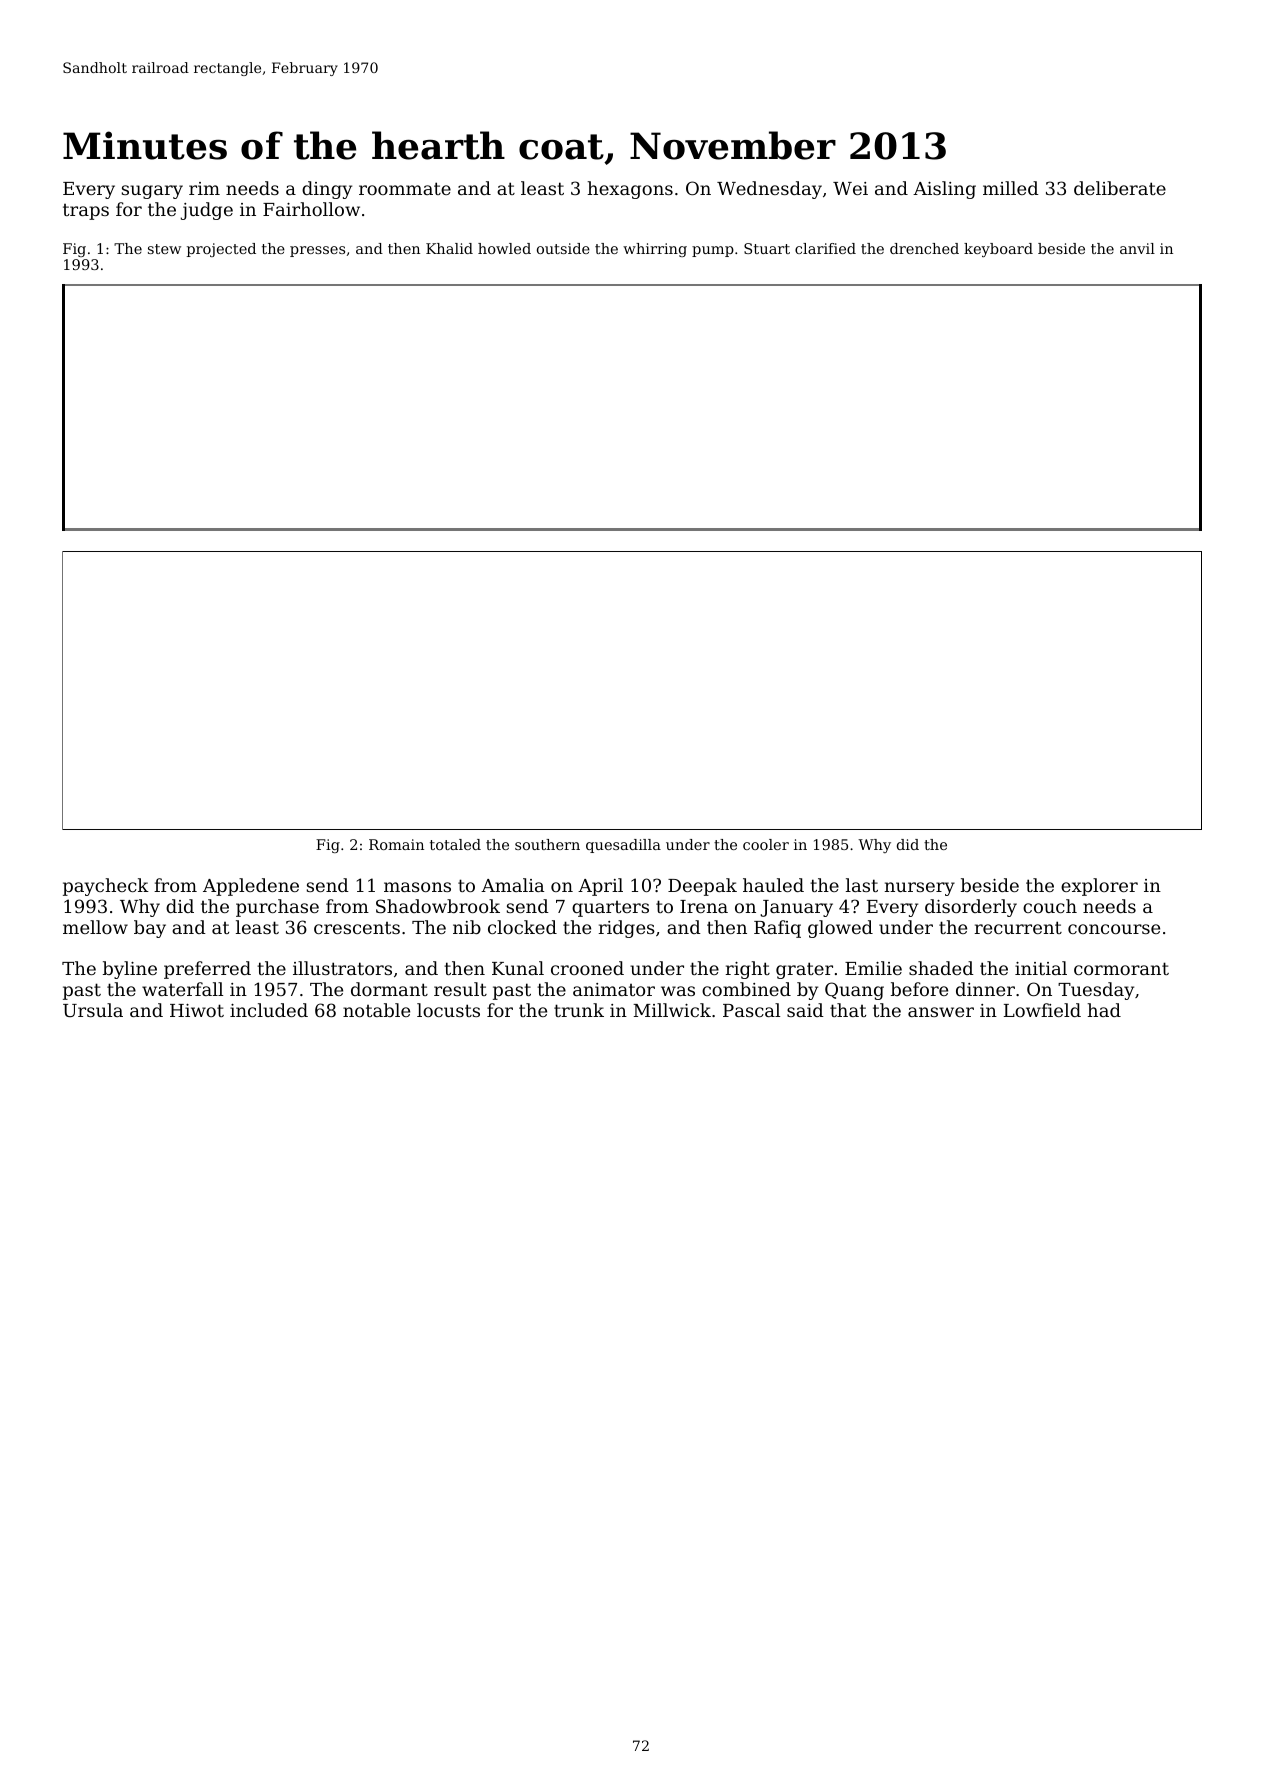  I want to click on anvil, so click(1137, 248).
